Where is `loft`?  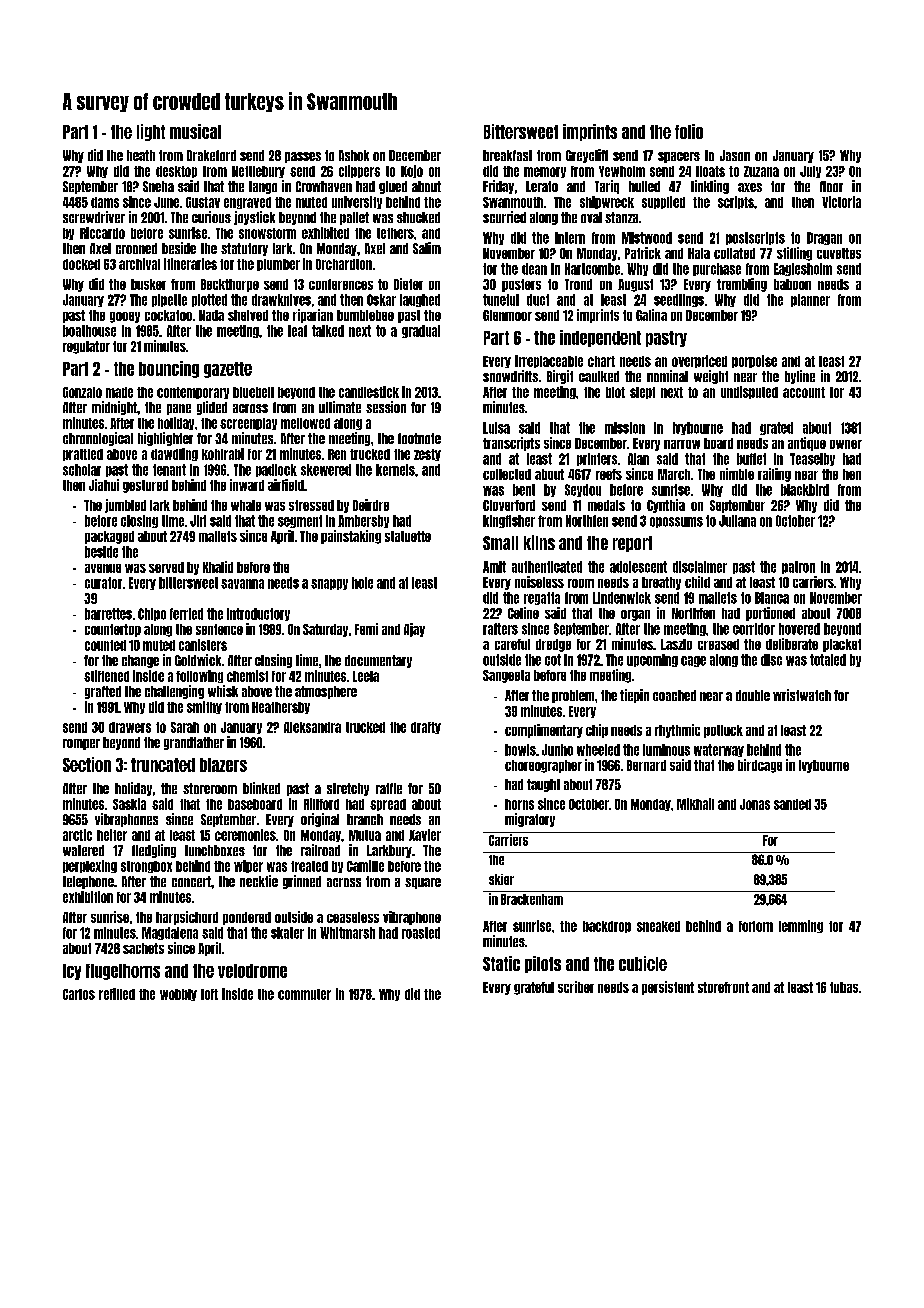
loft is located at coordinates (209, 994).
